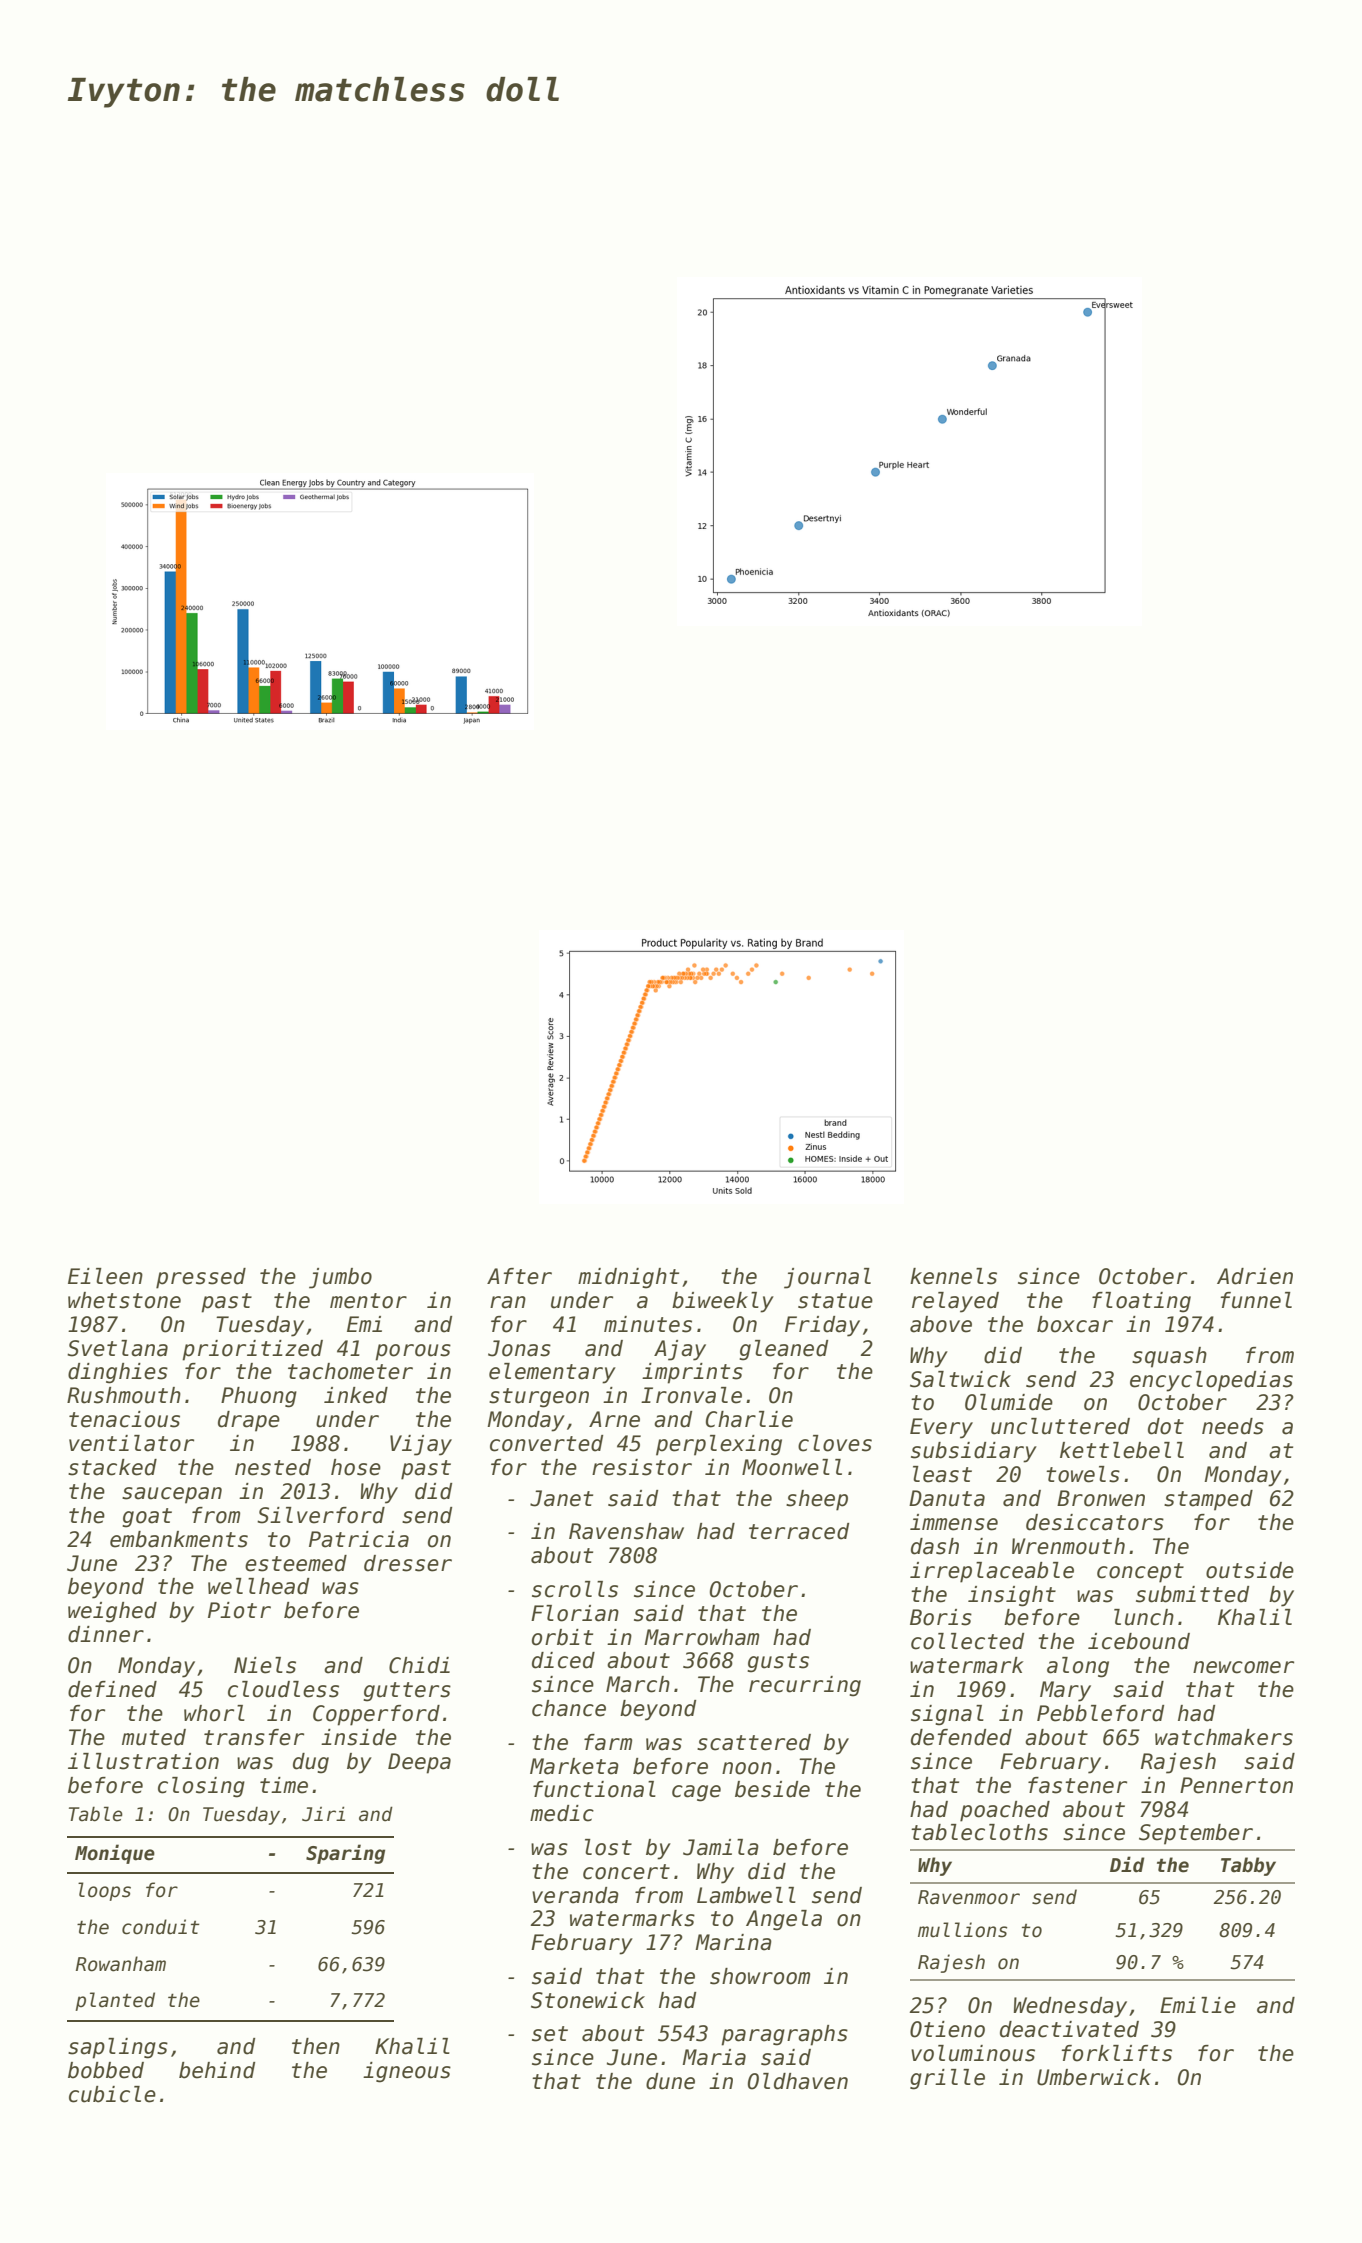 This screenshot has height=2243, width=1362. Describe the element at coordinates (121, 1964) in the screenshot. I see `Rowanham` at that location.
